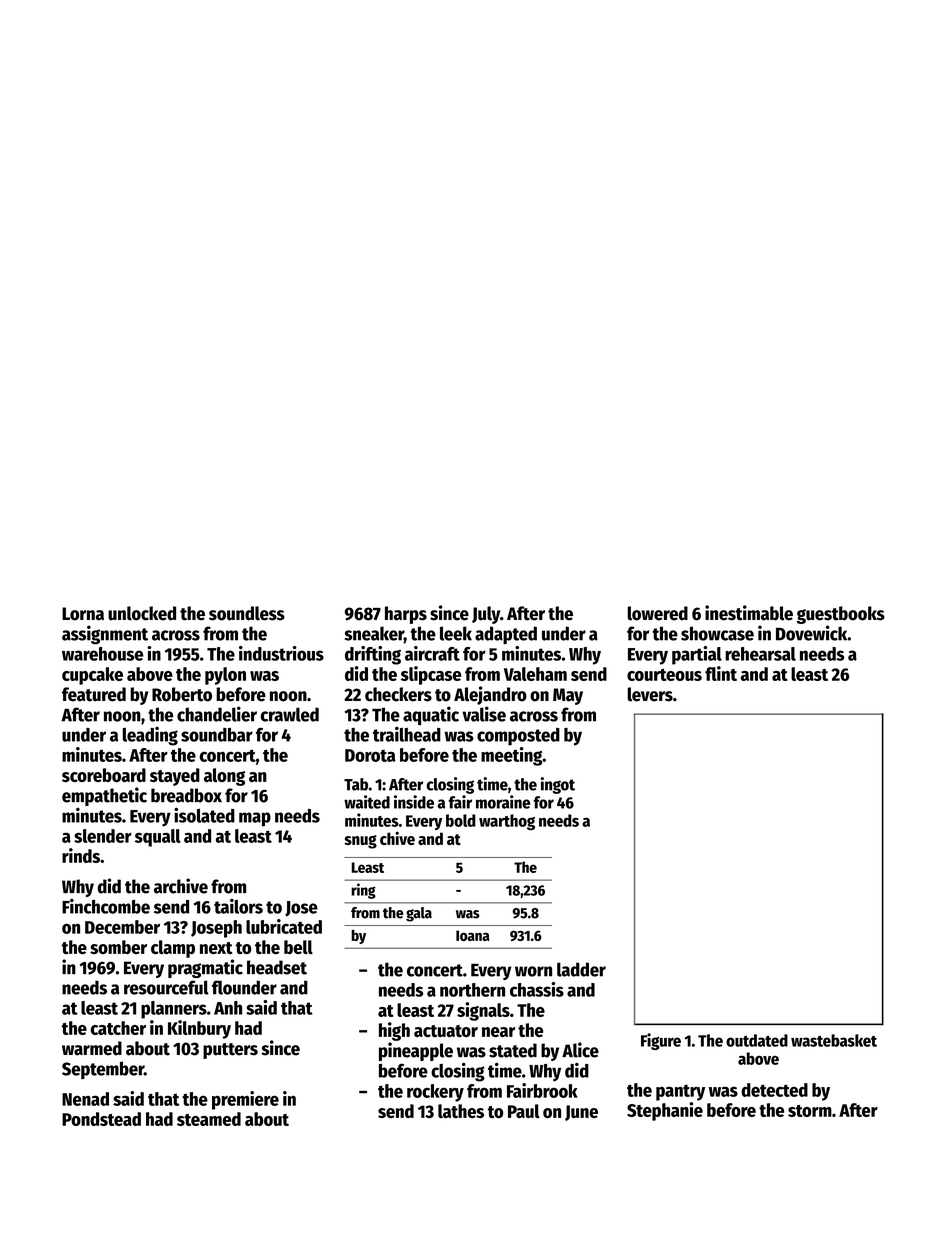 This screenshot has width=952, height=1233. I want to click on catcher, so click(118, 1028).
